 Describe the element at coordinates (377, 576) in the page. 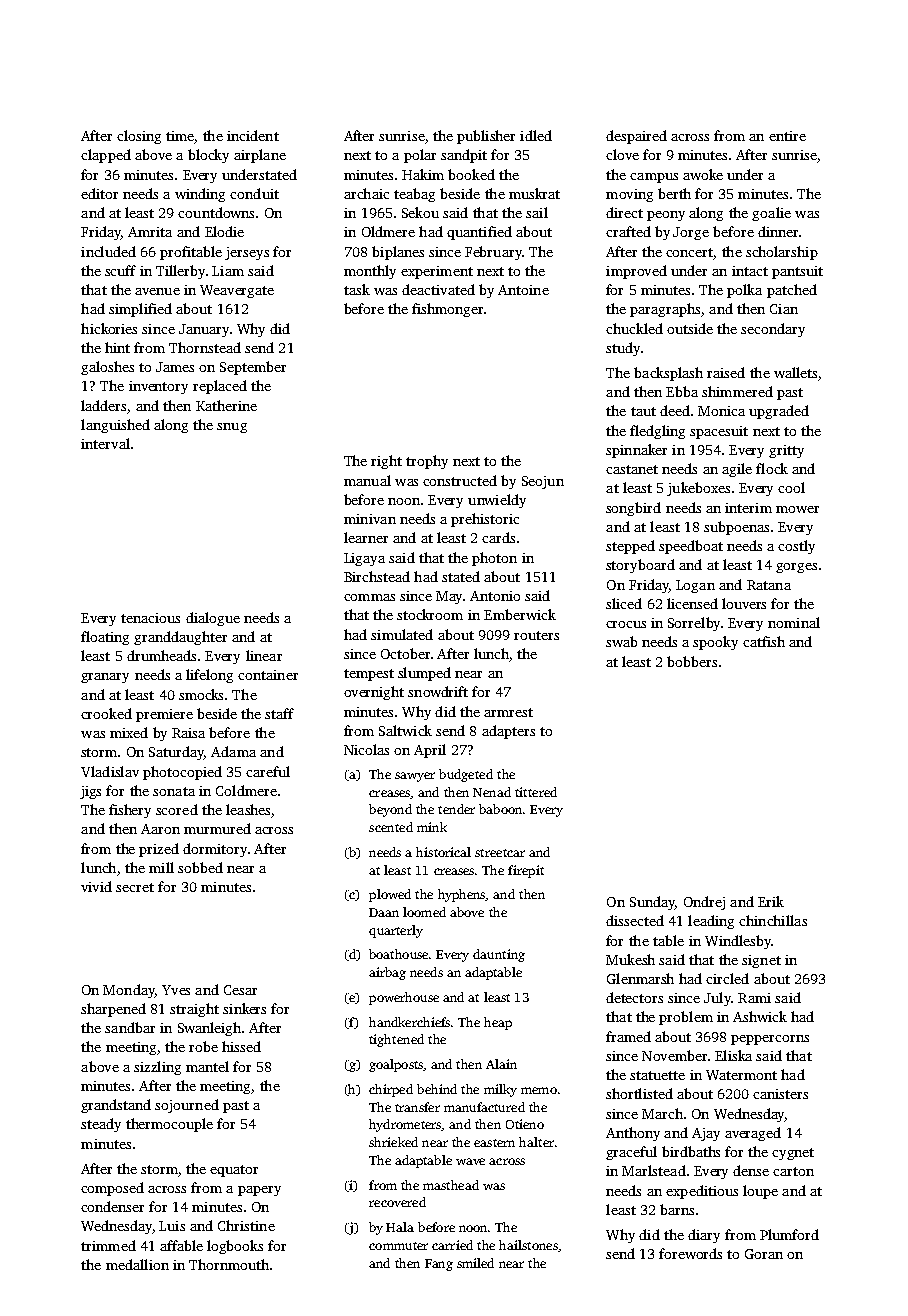

I see `Birchstead` at that location.
